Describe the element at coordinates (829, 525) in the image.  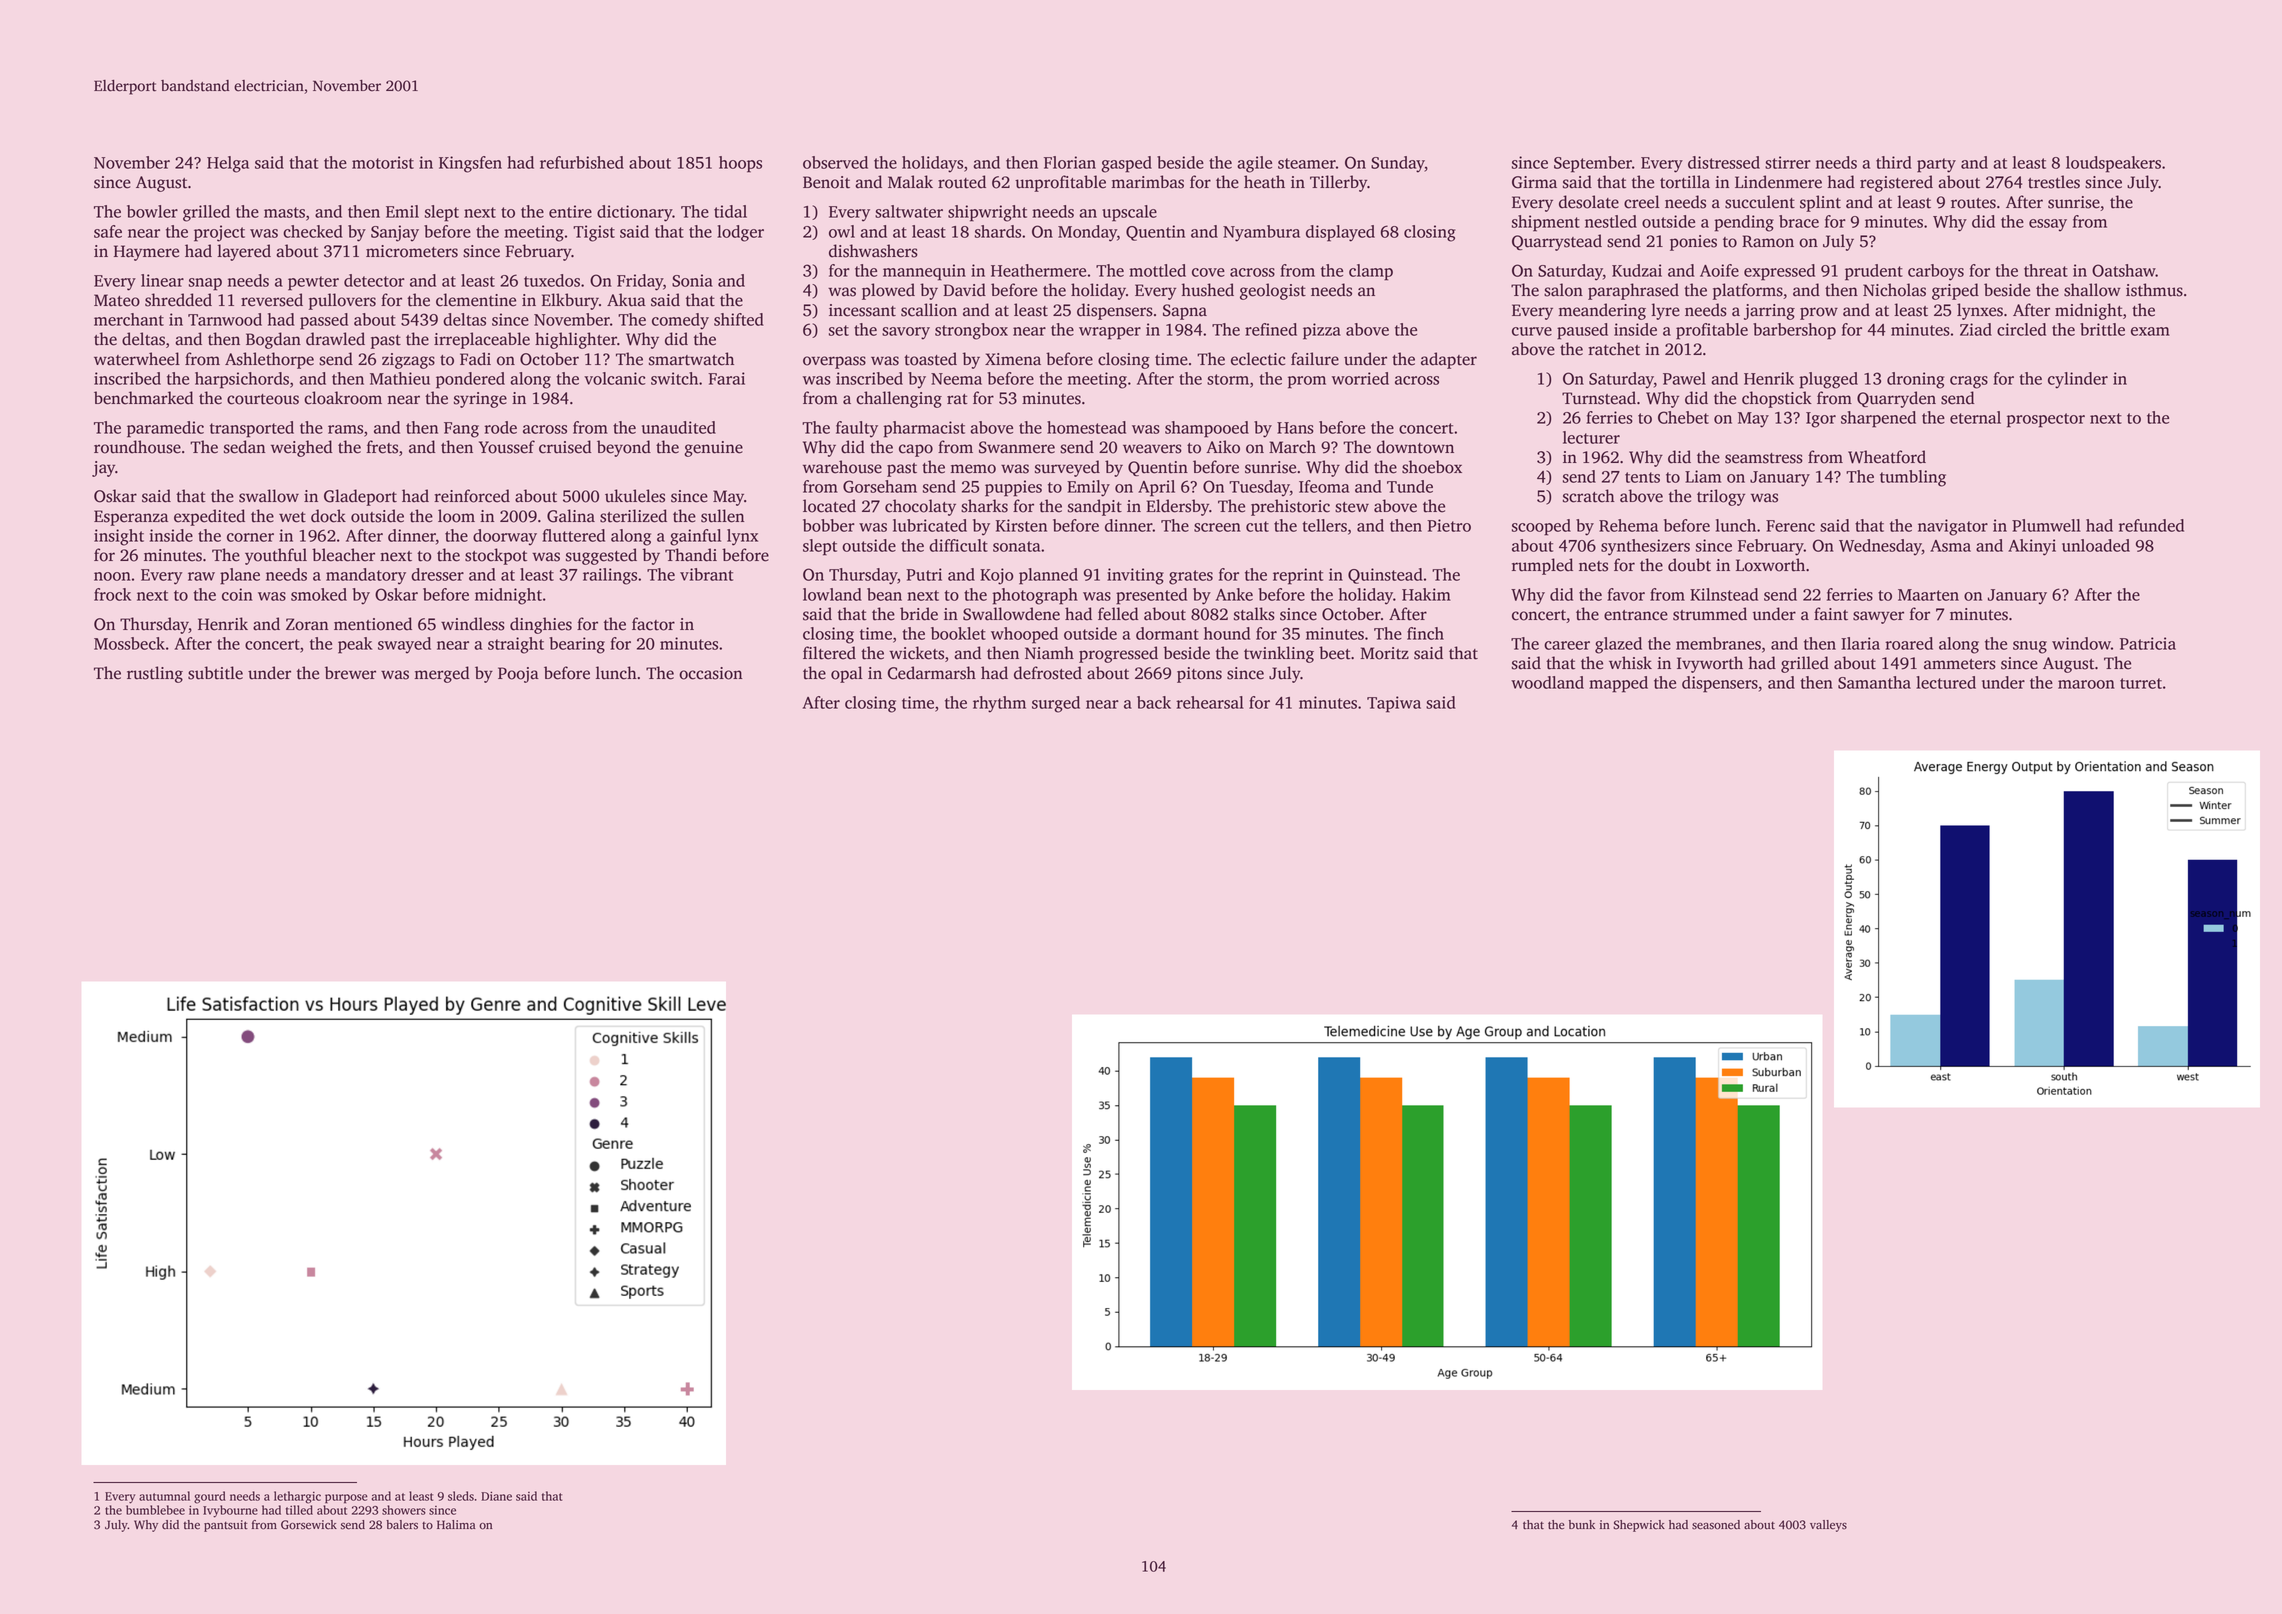
I see `bobber` at that location.
